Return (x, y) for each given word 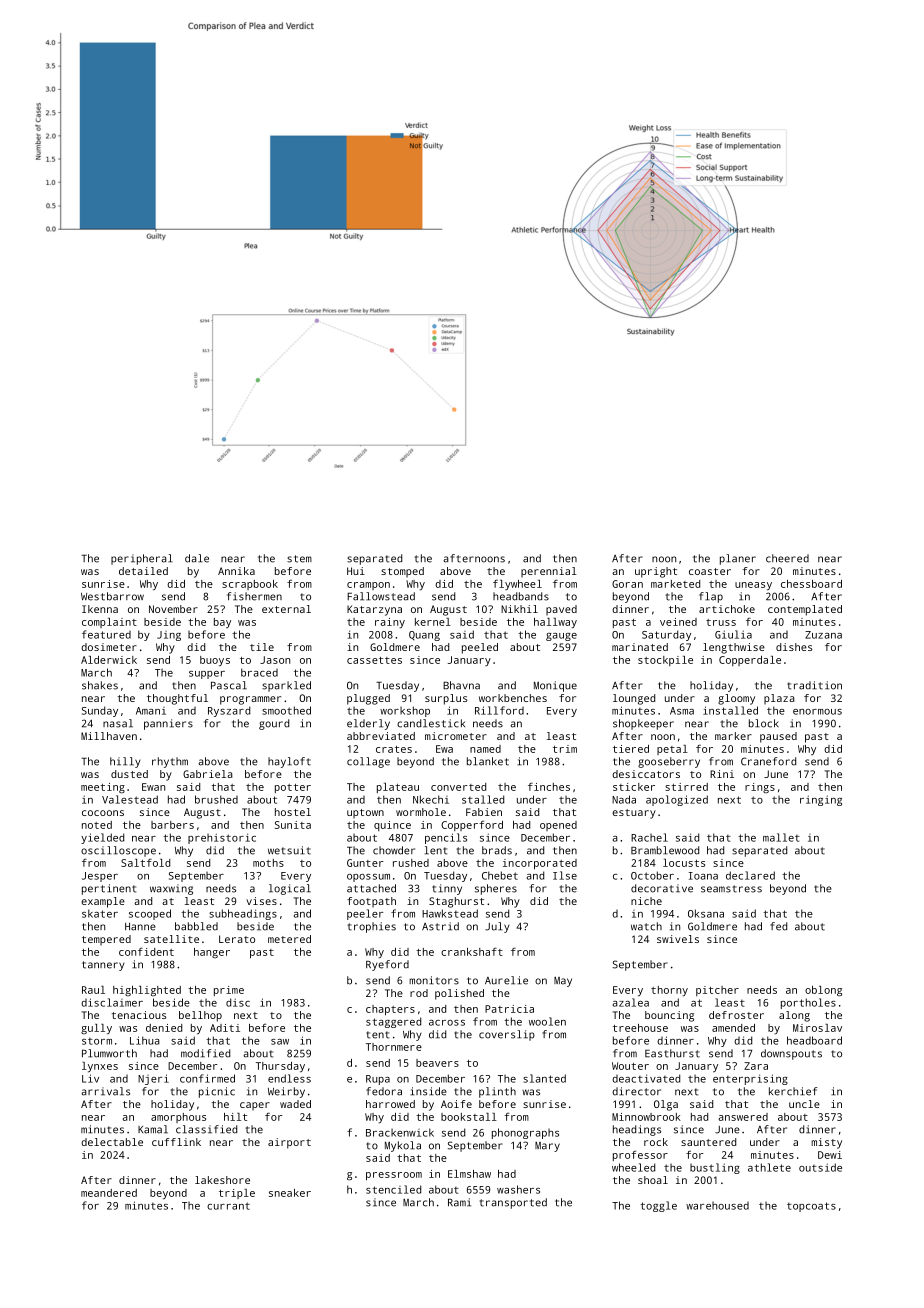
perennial (549, 572)
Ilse (565, 875)
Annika (236, 571)
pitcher (717, 991)
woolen (547, 1021)
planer (738, 559)
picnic (217, 1092)
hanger (212, 953)
